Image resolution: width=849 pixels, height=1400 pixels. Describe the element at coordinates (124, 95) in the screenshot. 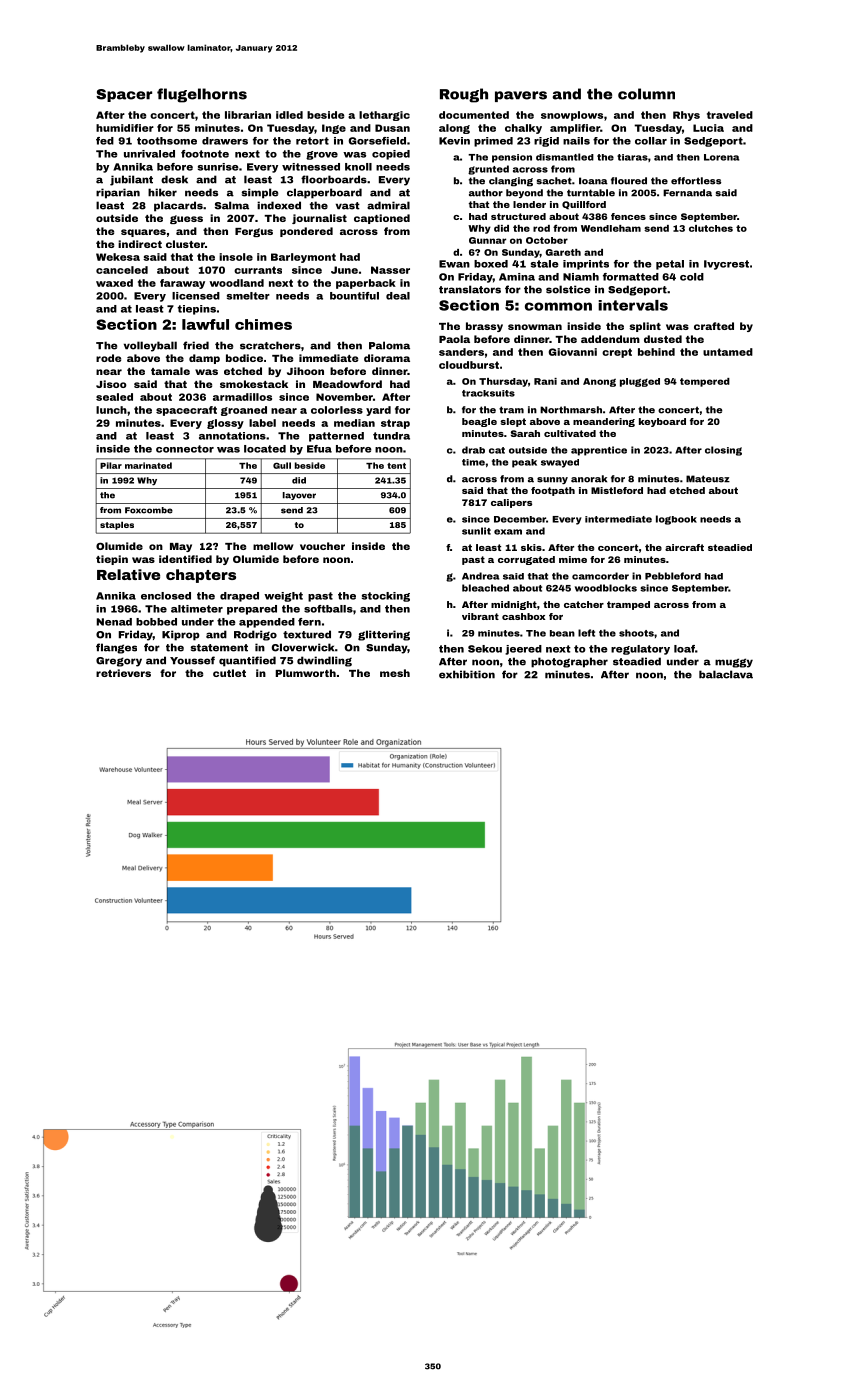

I see `Spacer` at that location.
